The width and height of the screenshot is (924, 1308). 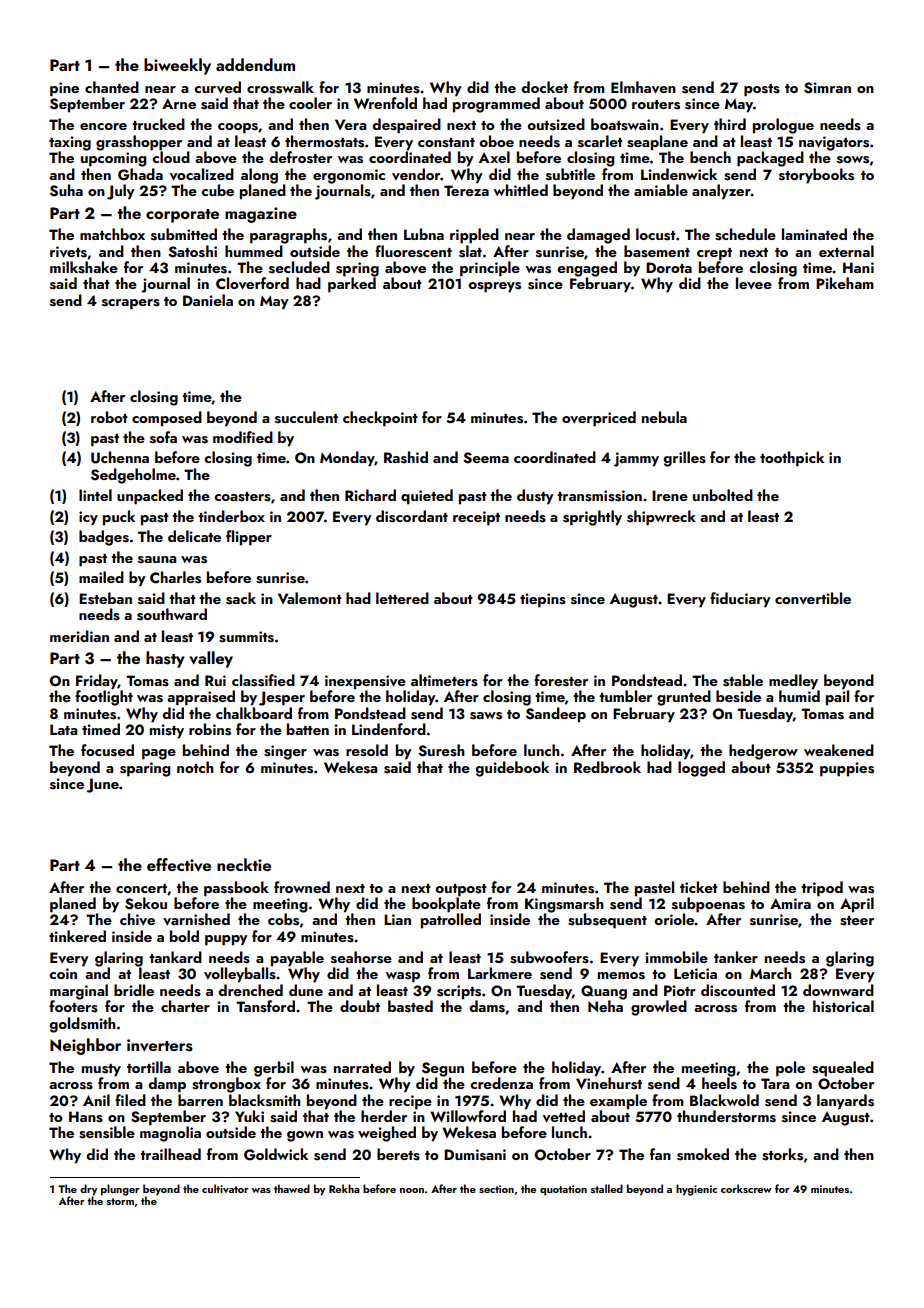 I want to click on scripts, so click(x=459, y=992).
